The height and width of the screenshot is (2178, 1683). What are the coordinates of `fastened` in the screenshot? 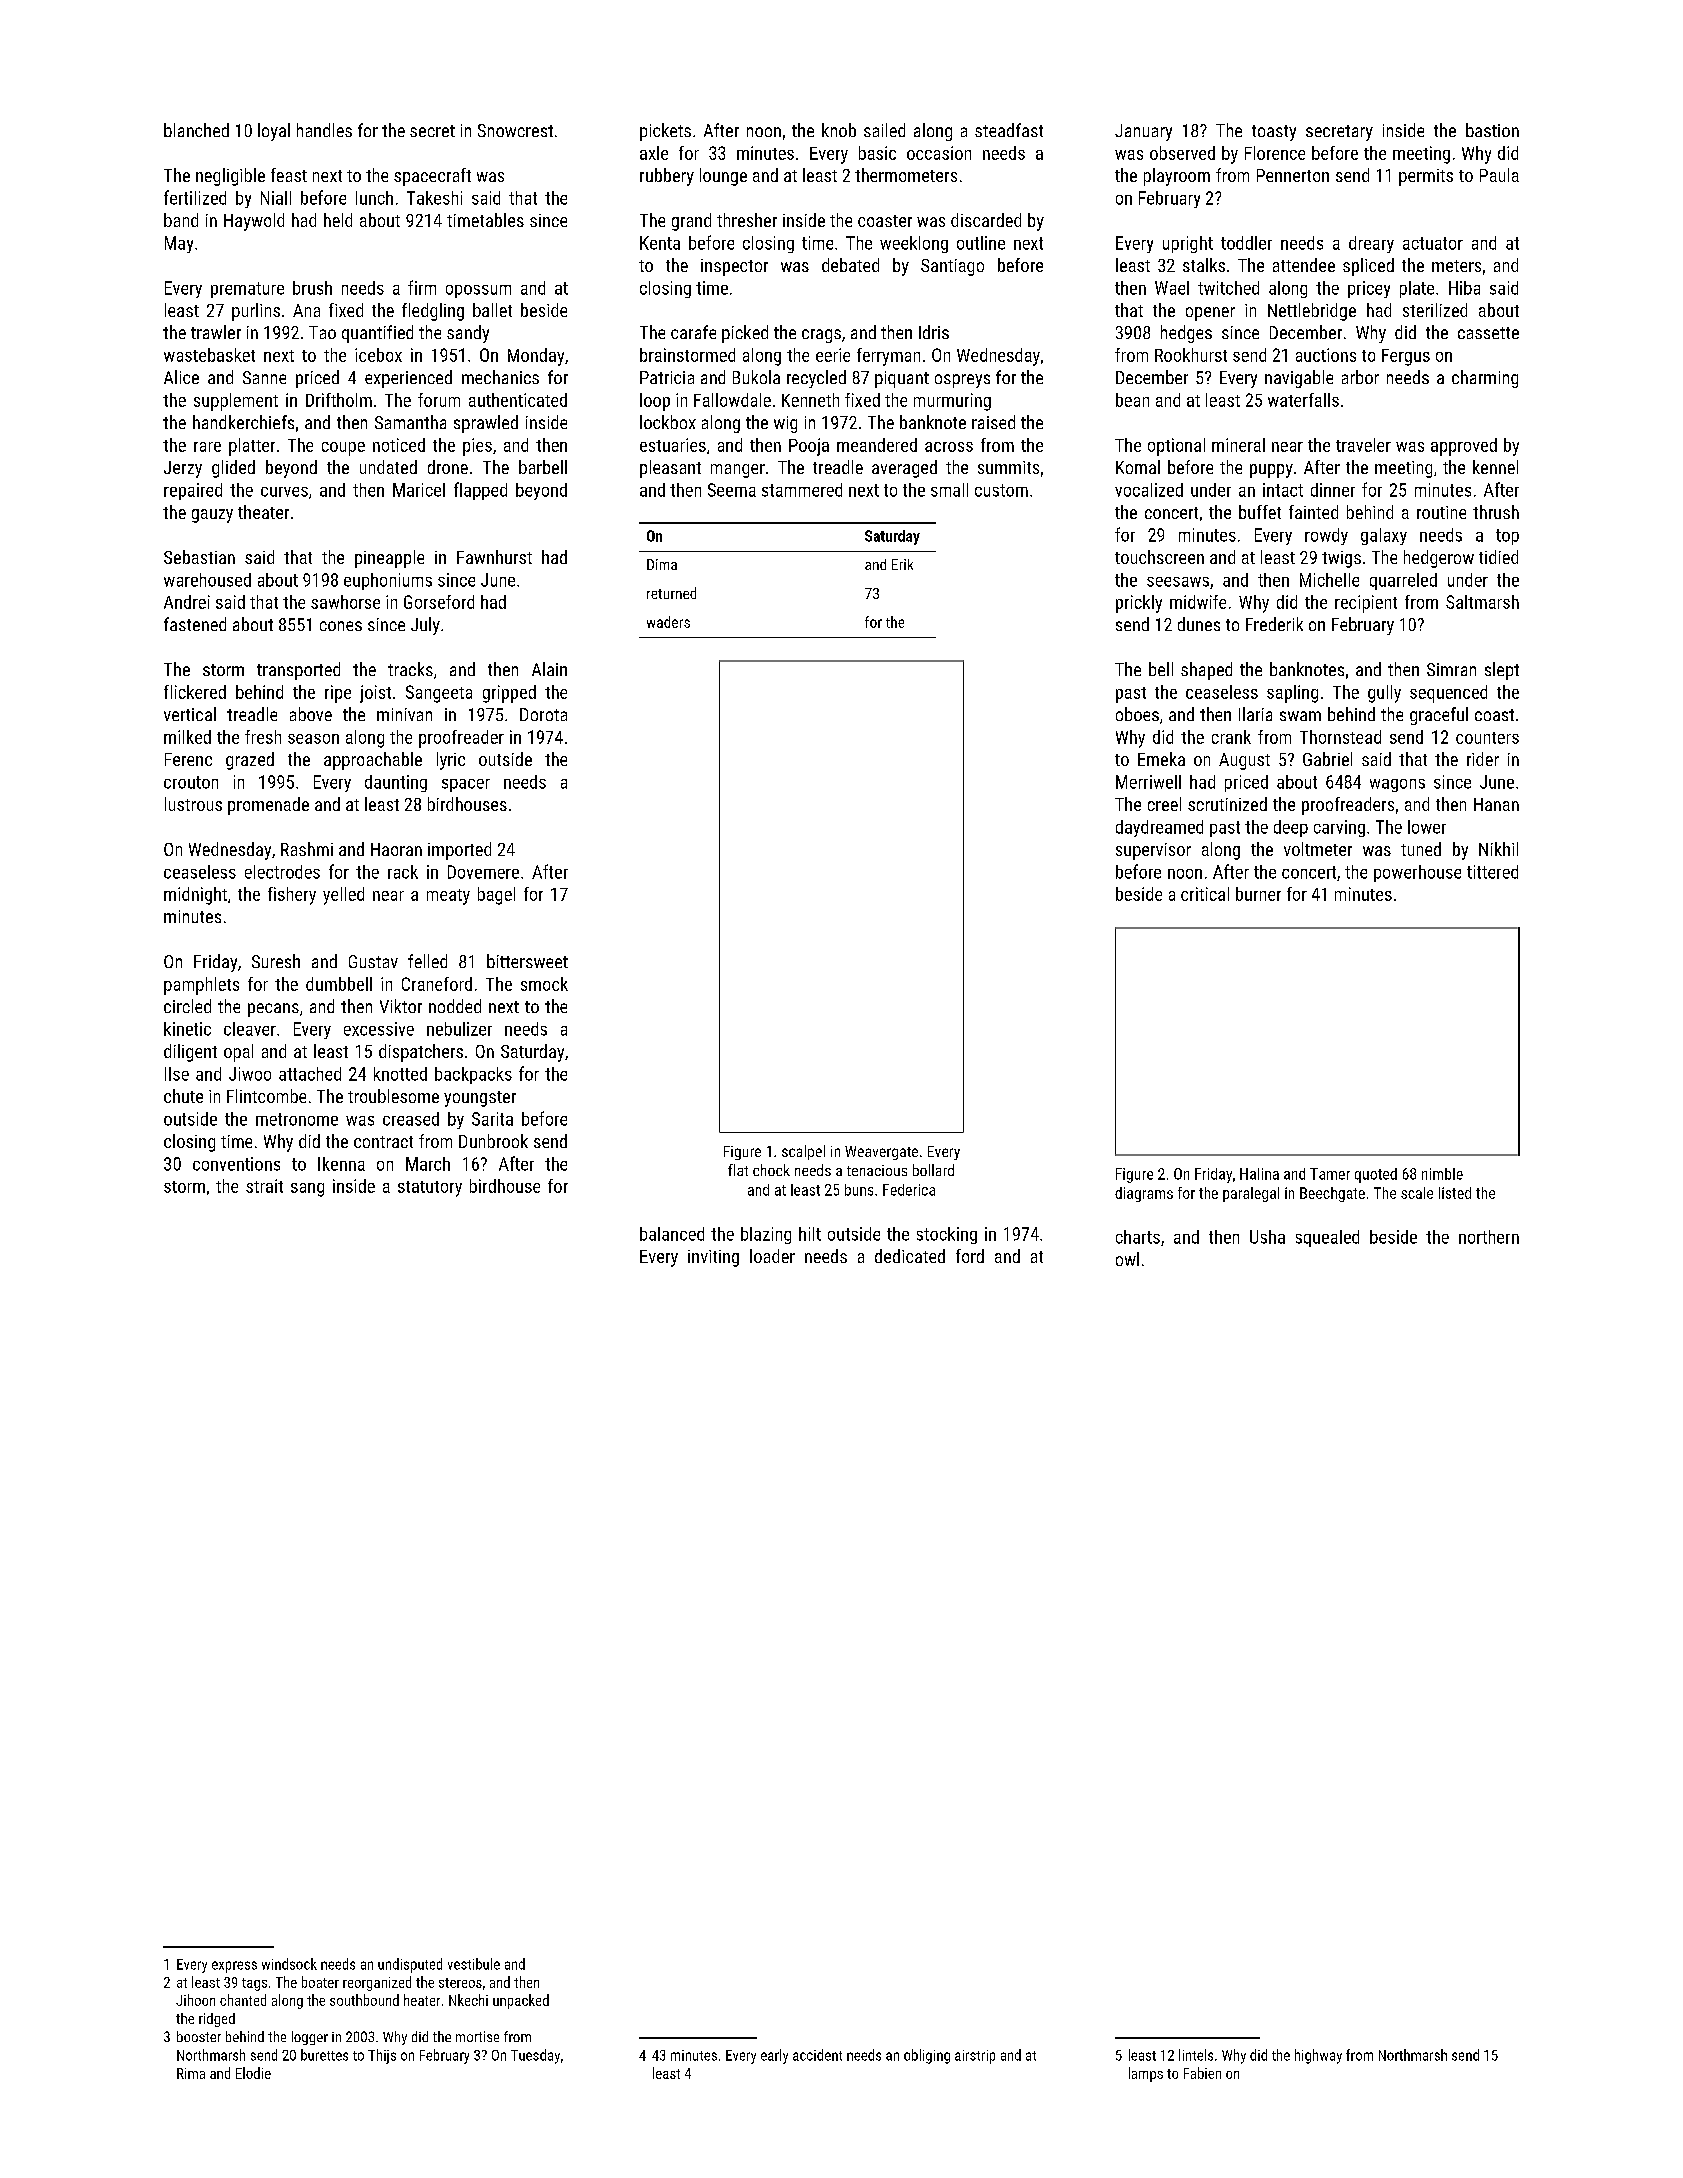 It's located at (195, 624).
